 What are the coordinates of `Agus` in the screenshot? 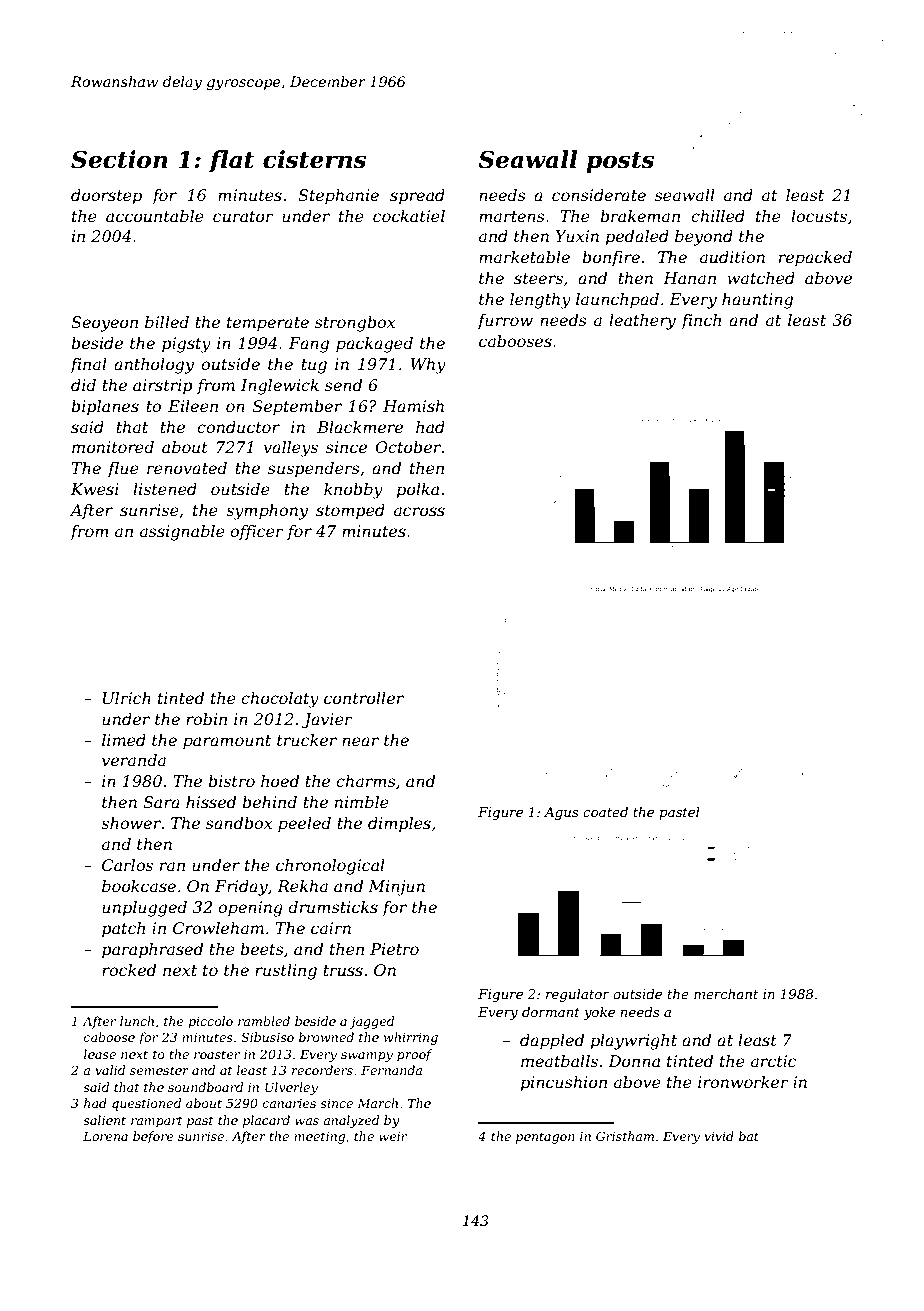 It's located at (561, 813).
